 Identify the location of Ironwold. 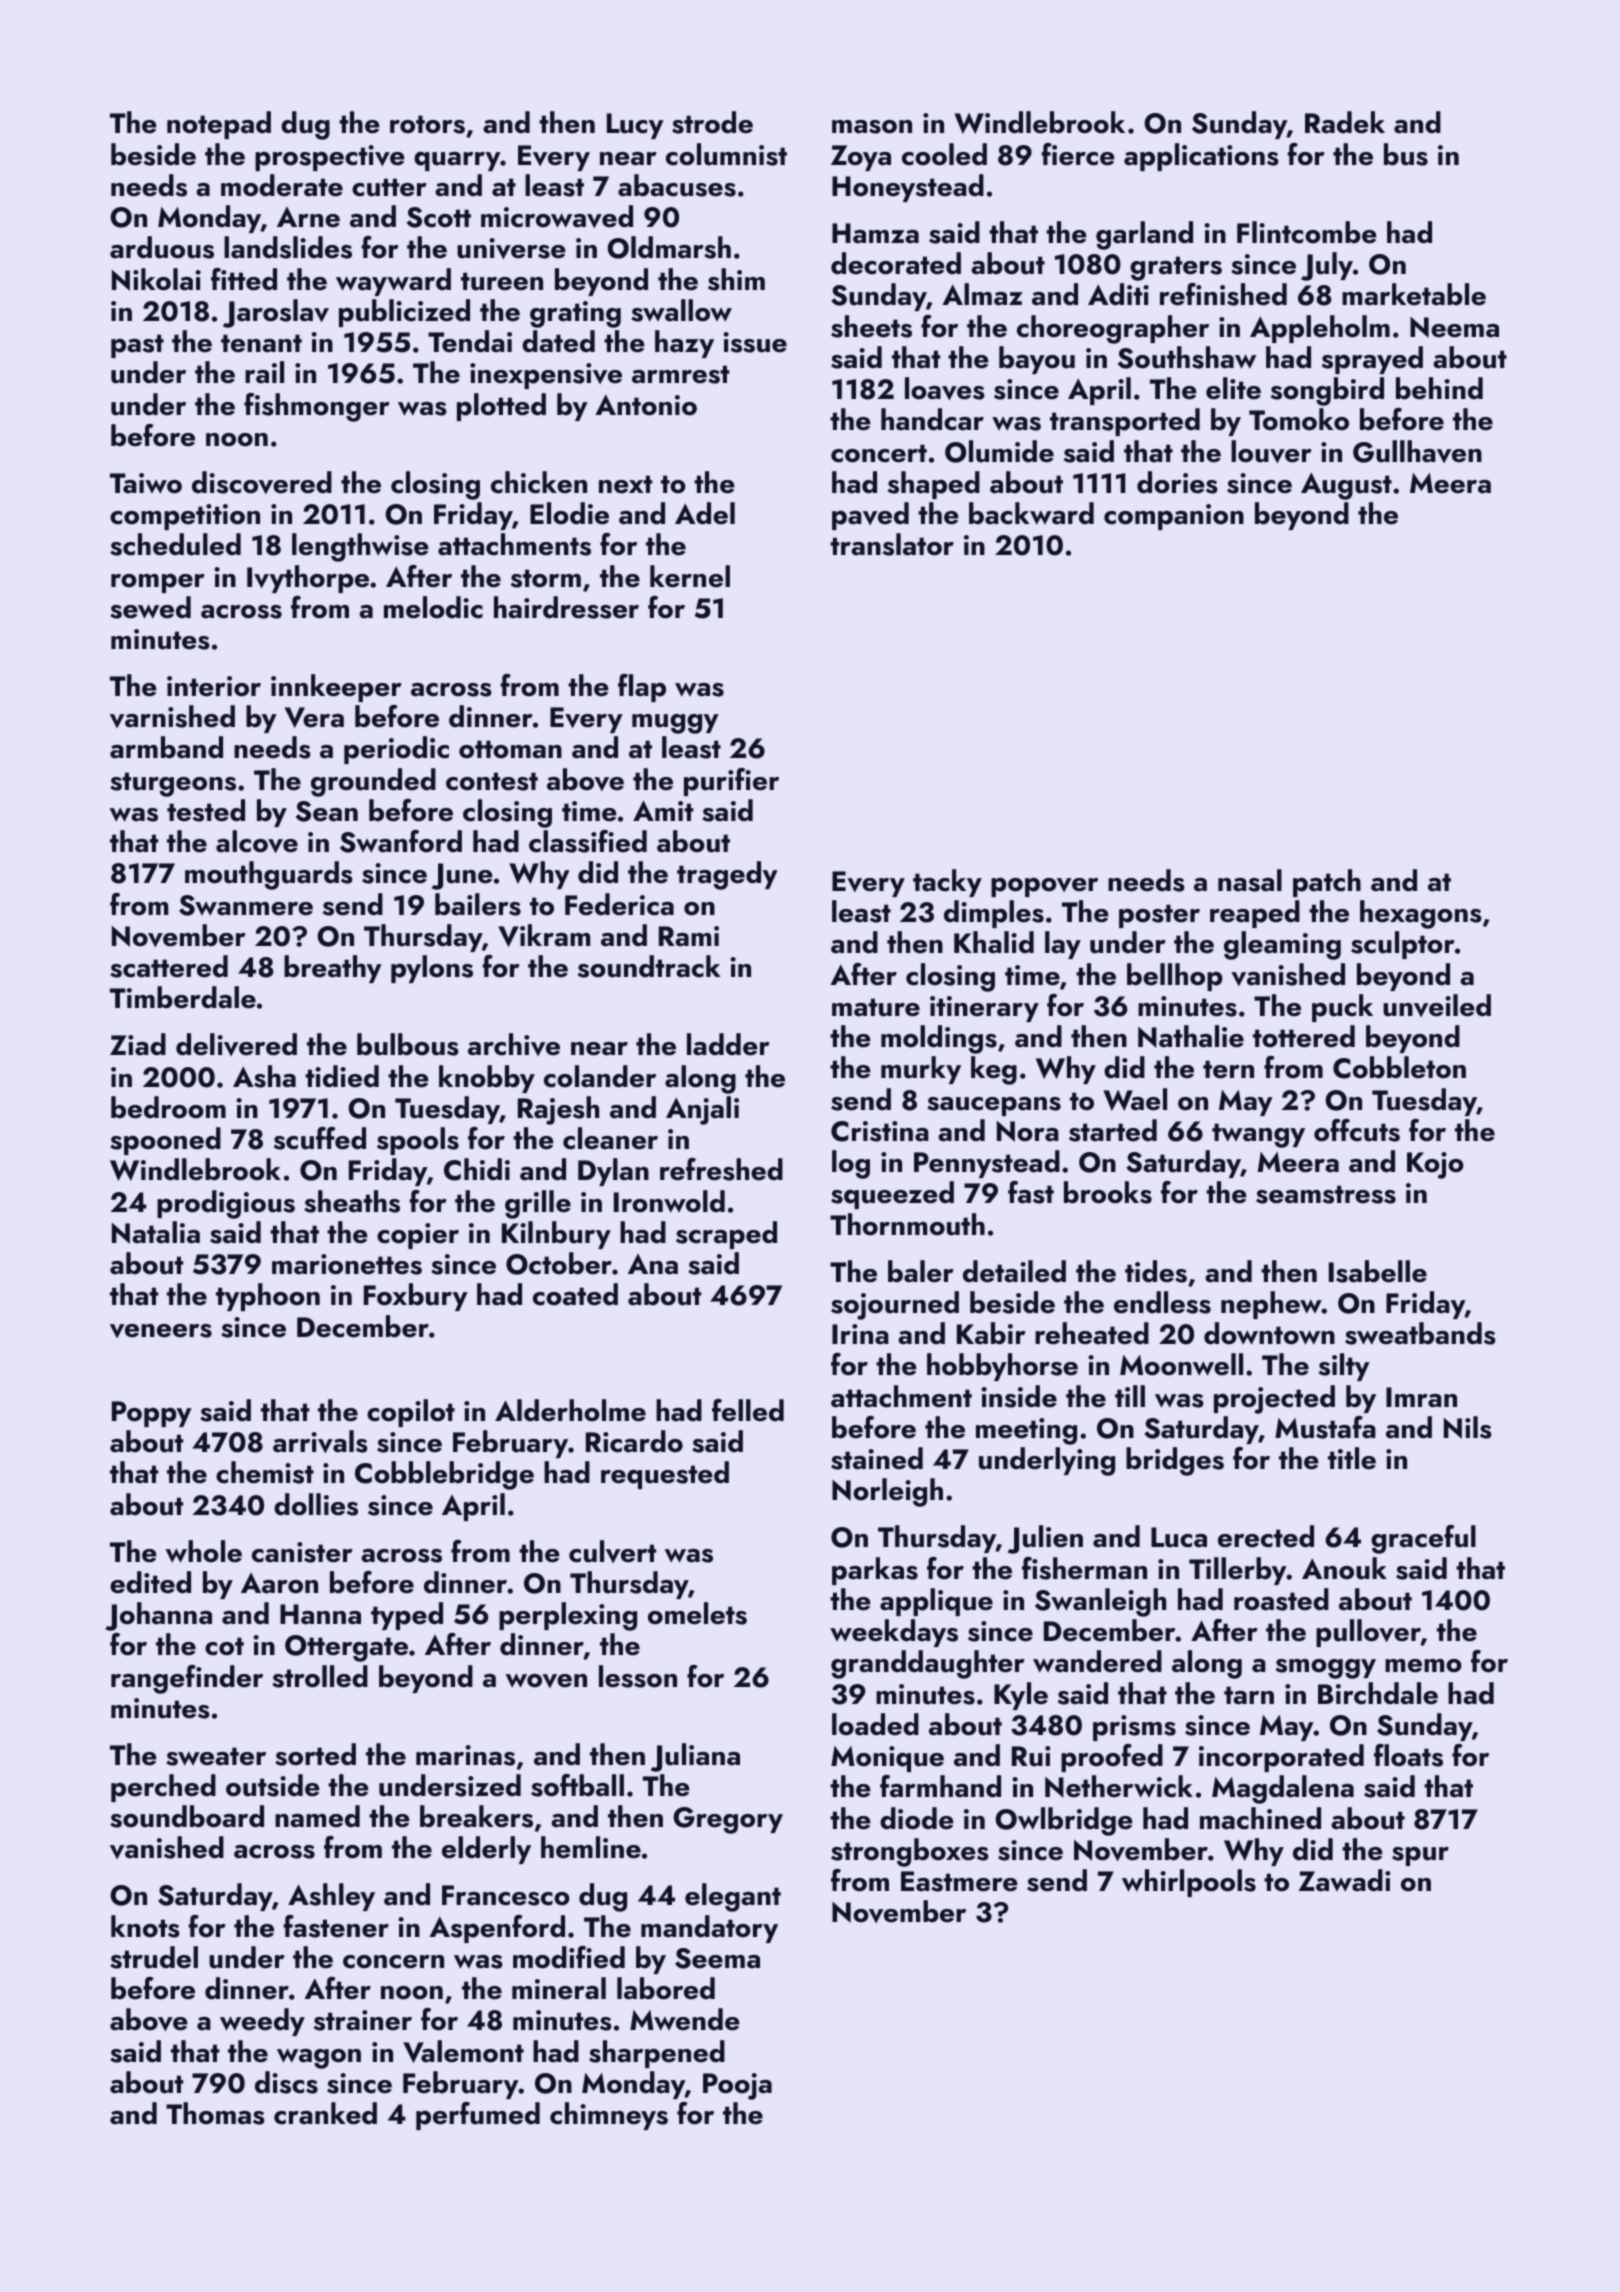
(669, 1201).
